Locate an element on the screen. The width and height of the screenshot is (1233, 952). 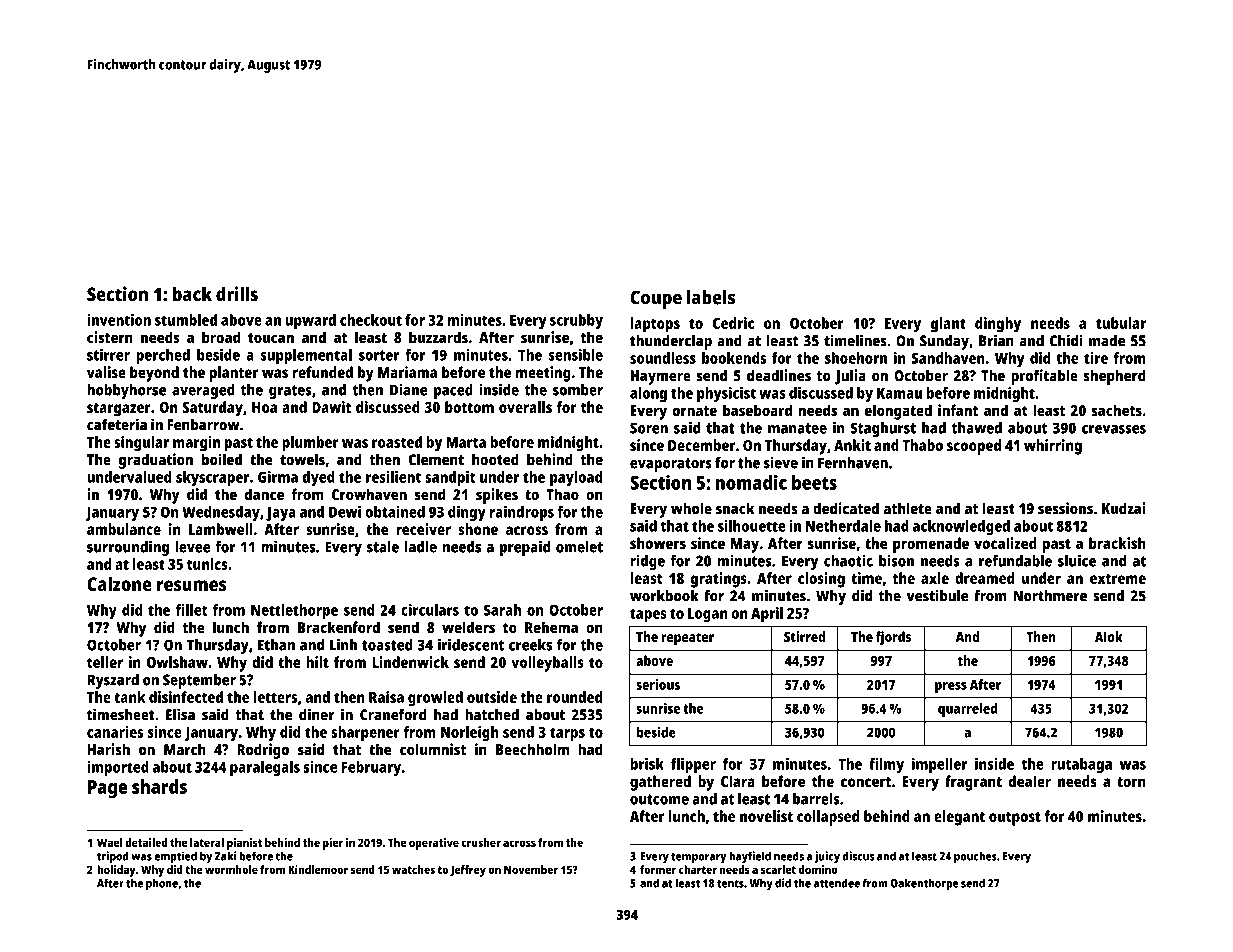
Kudzai is located at coordinates (1124, 508).
